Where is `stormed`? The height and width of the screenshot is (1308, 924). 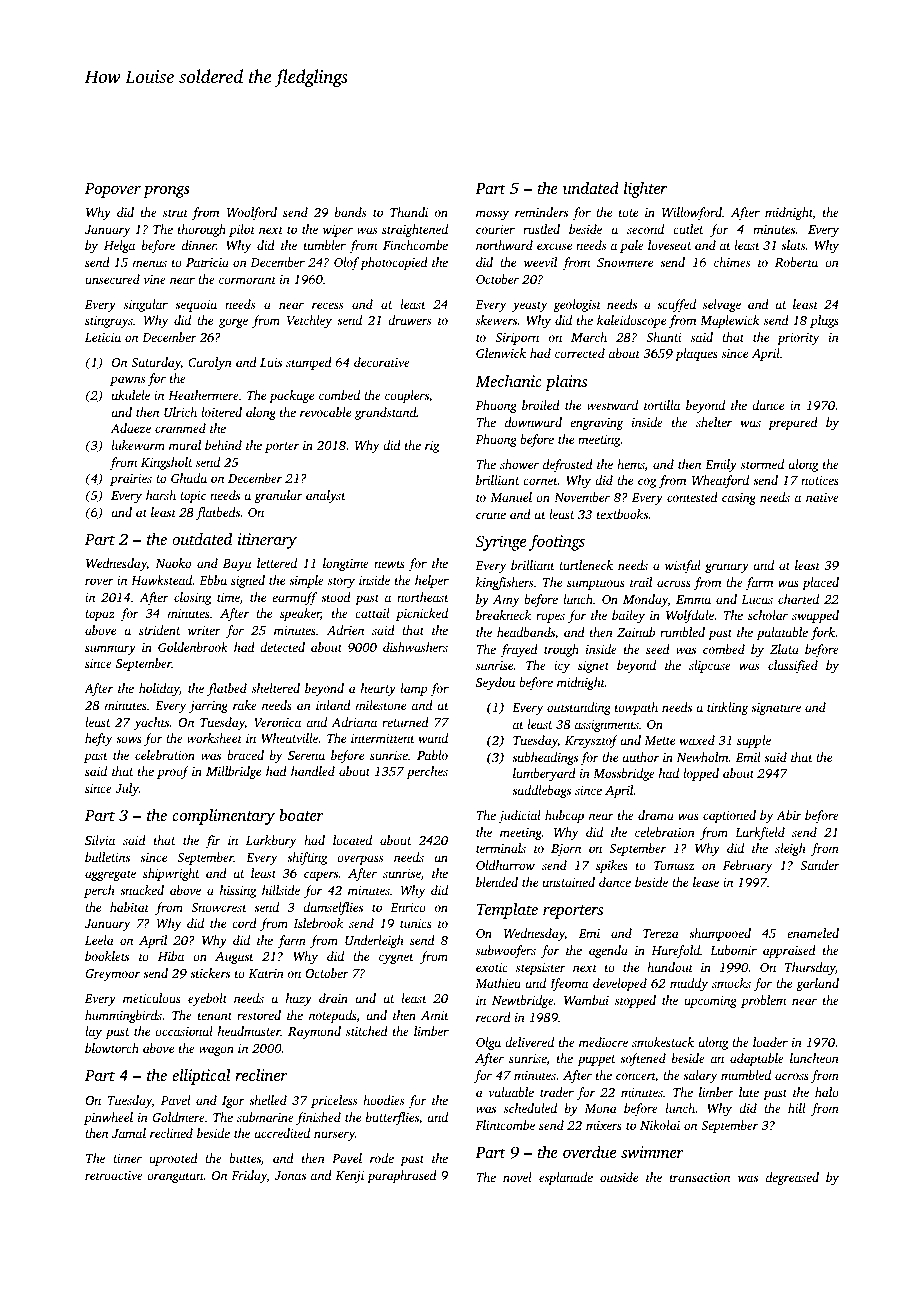
stormed is located at coordinates (762, 464).
